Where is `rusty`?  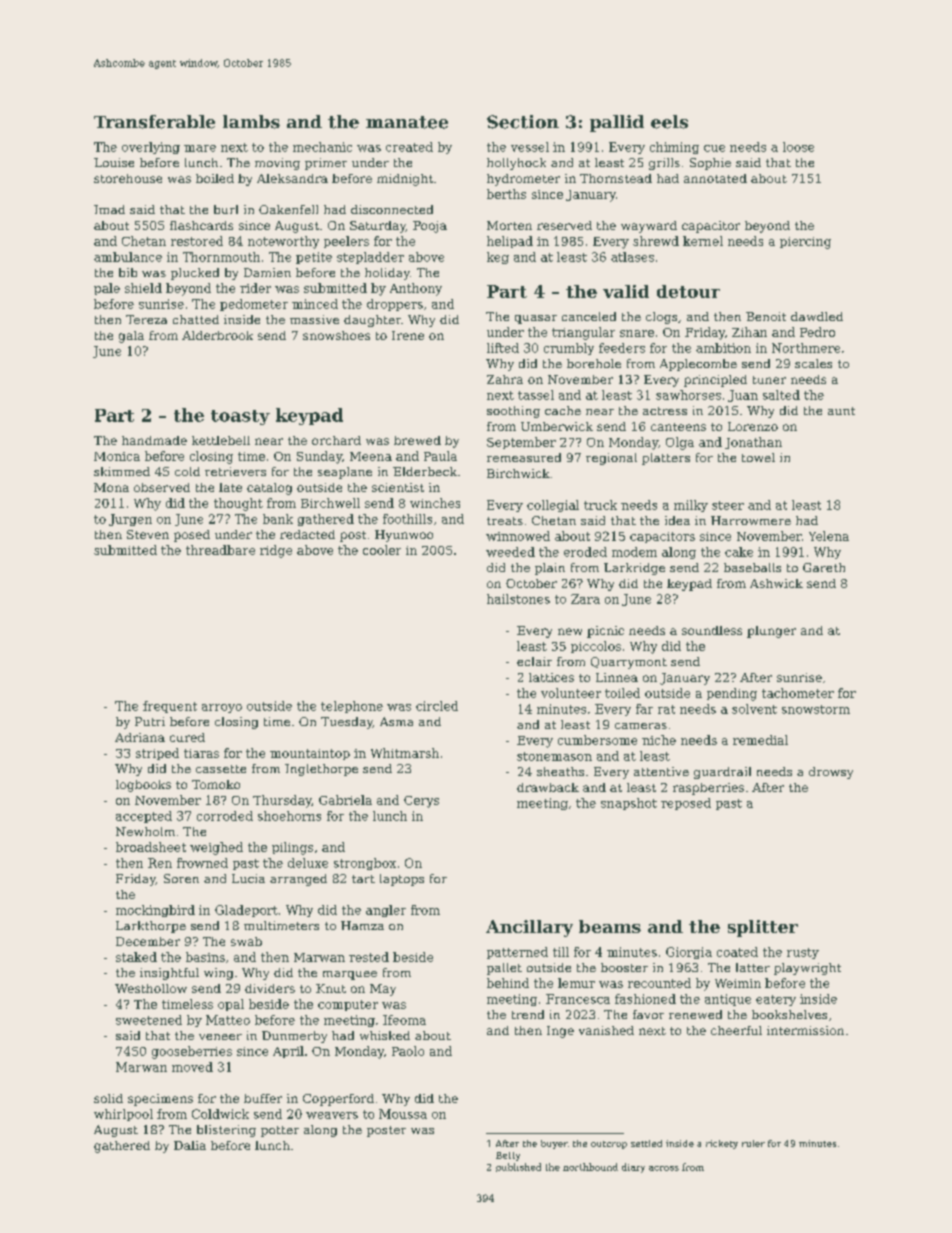
rusty is located at coordinates (803, 953).
